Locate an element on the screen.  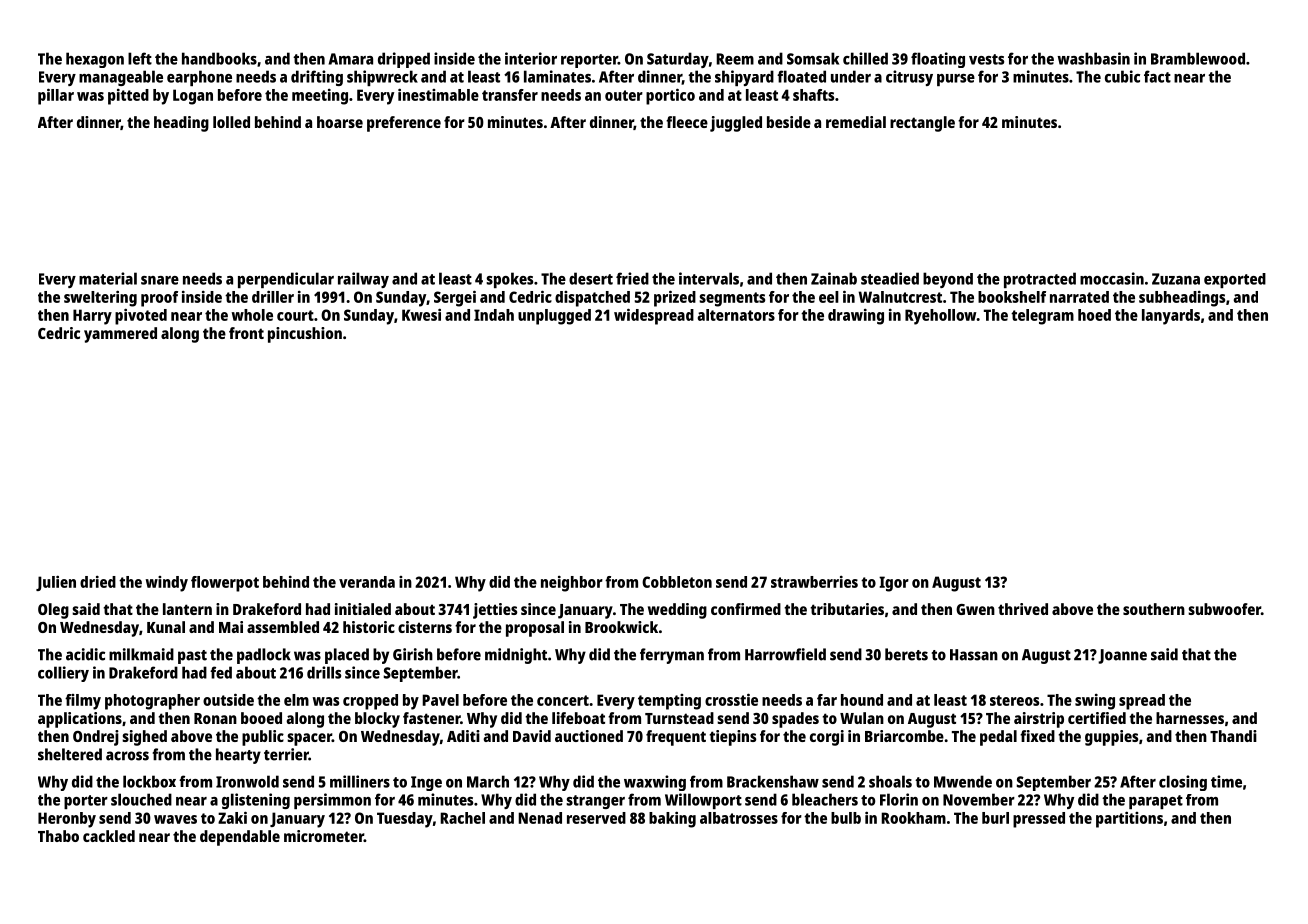
outside is located at coordinates (228, 699).
